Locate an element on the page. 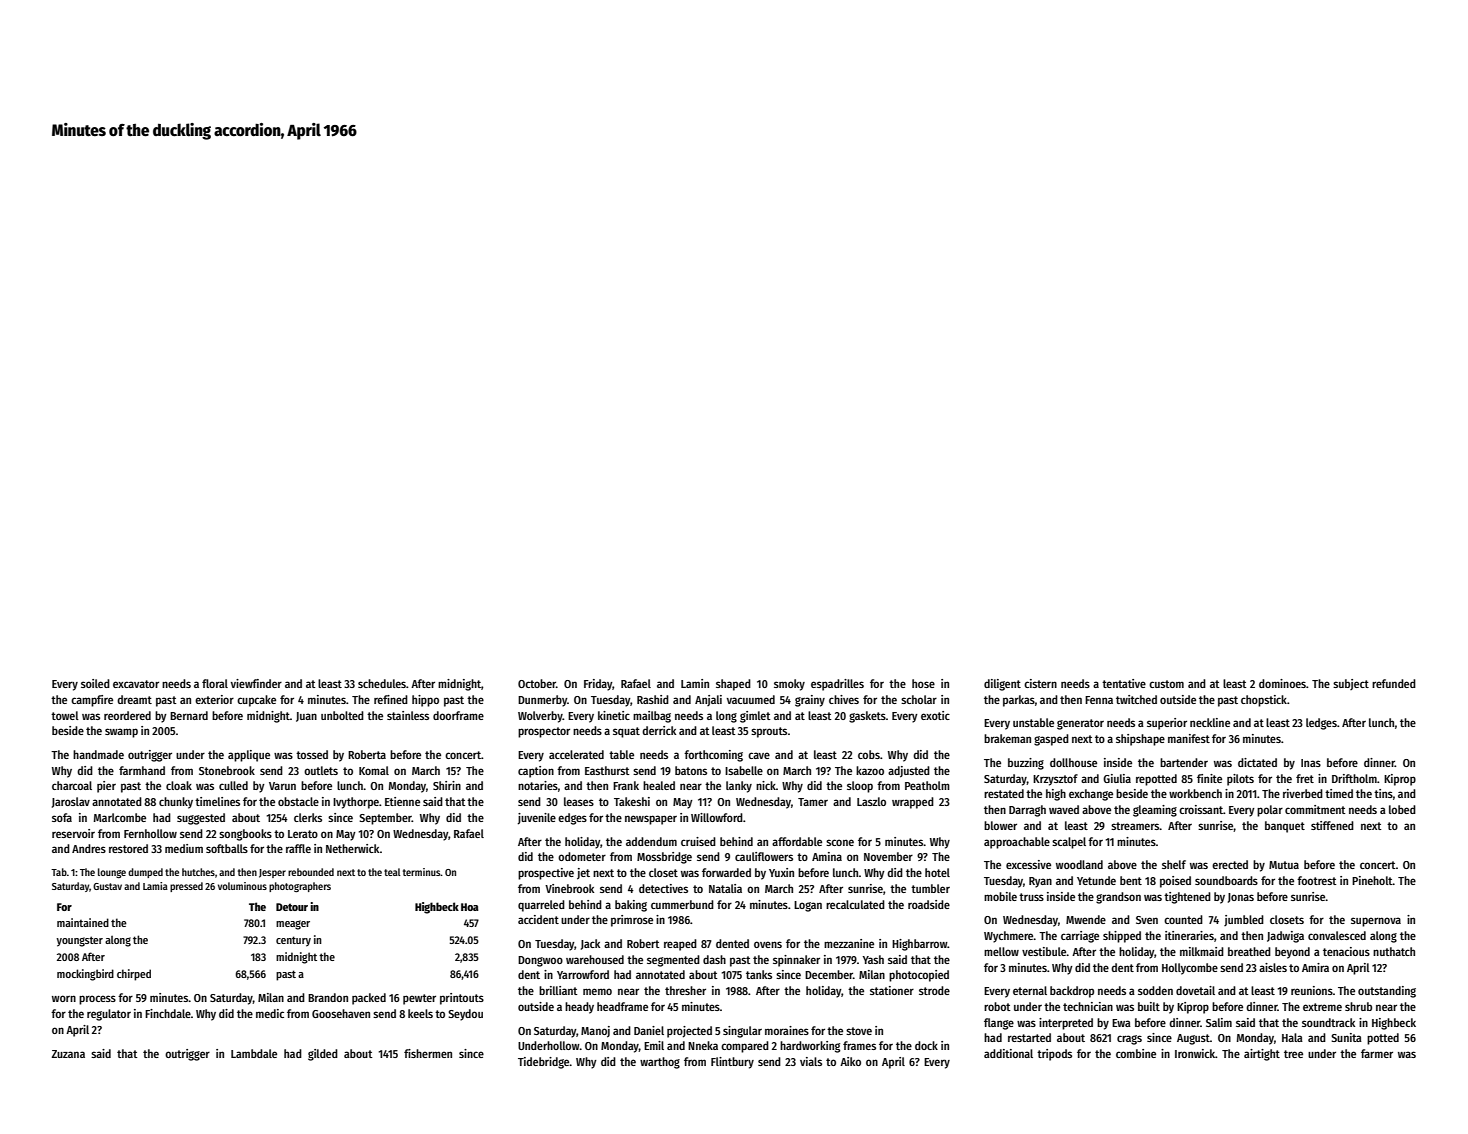 The image size is (1468, 1134). soundtrack is located at coordinates (1328, 1022).
